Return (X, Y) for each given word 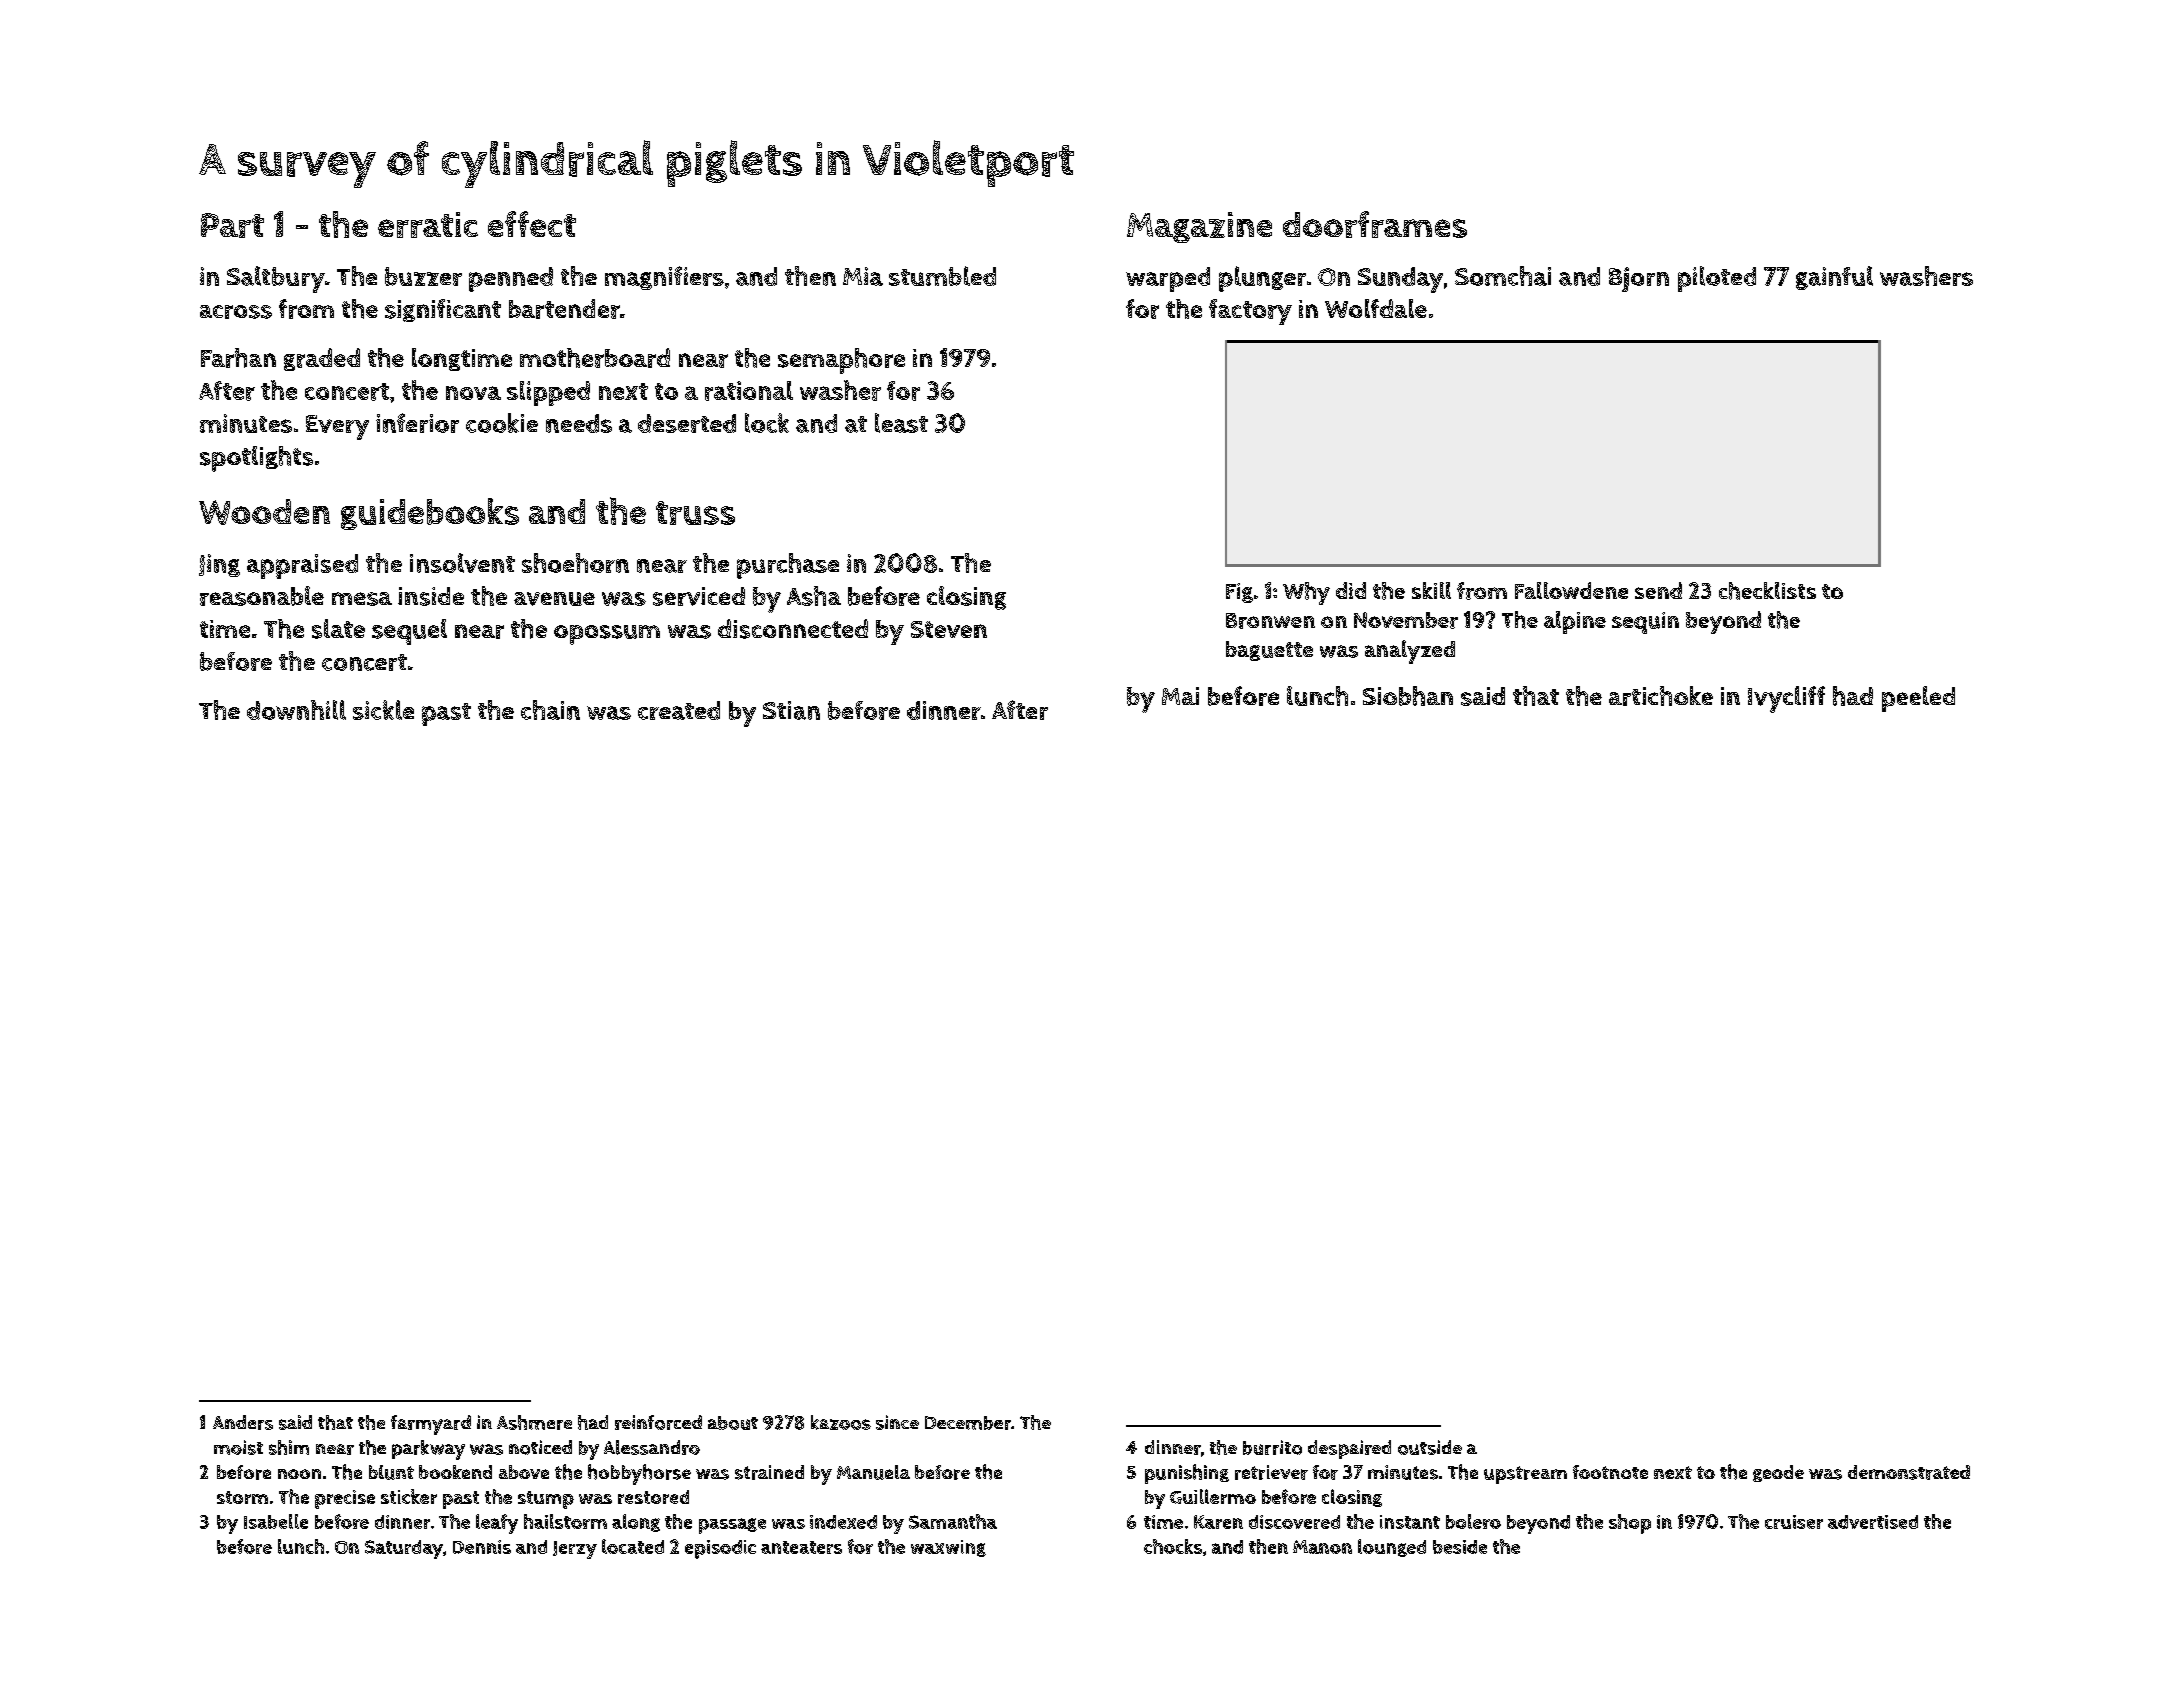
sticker (409, 1496)
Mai (1180, 696)
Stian (791, 710)
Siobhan (1408, 696)
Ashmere (534, 1422)
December (968, 1423)
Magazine (1199, 227)
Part (232, 225)
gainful (1834, 278)
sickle (383, 710)
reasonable (262, 596)
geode (1778, 1473)
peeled (1918, 699)
